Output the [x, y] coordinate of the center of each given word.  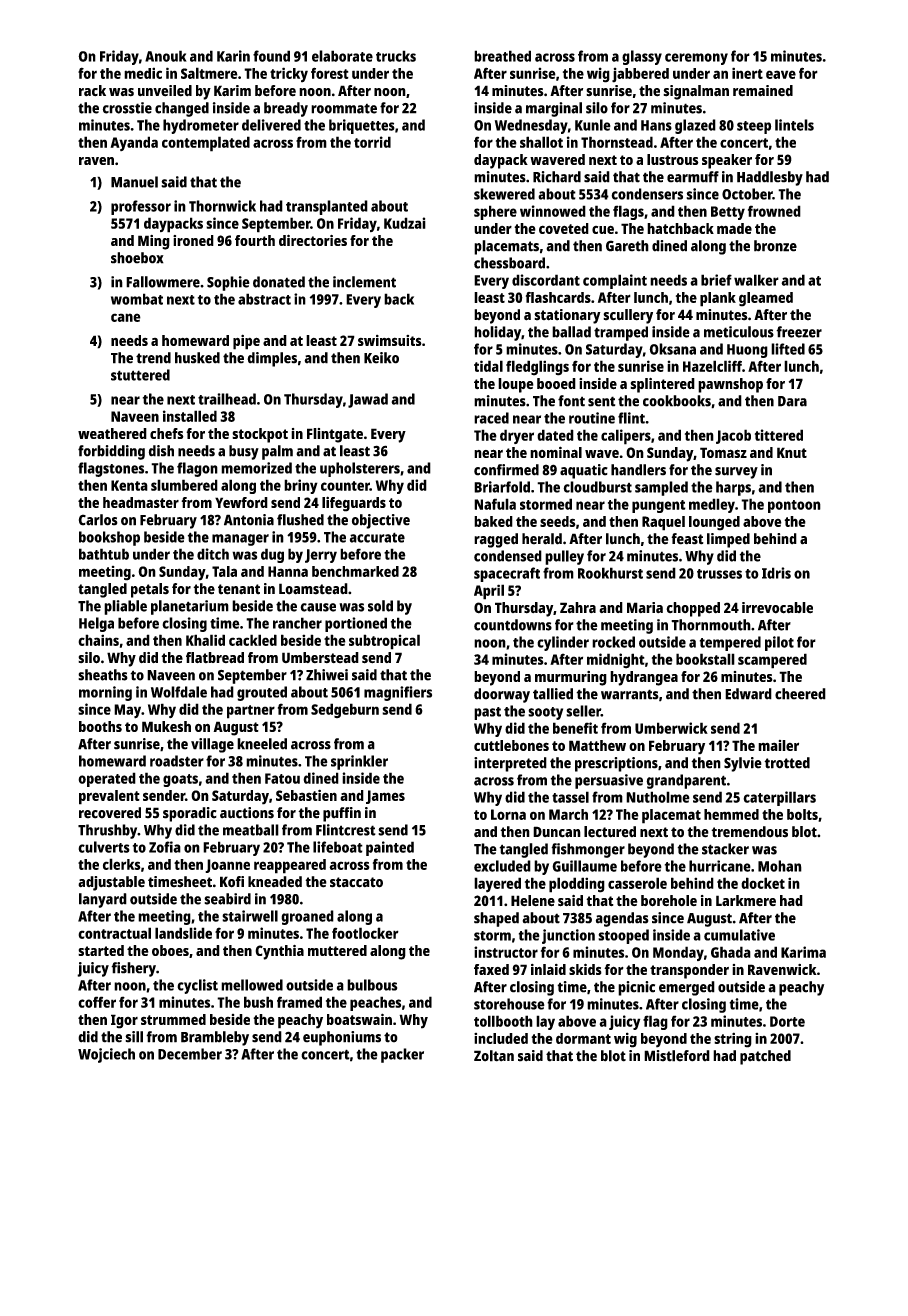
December [190, 1054]
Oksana [672, 349]
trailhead [227, 399]
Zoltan [494, 1056]
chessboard [509, 263]
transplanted [327, 207]
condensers [647, 194]
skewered [504, 194]
